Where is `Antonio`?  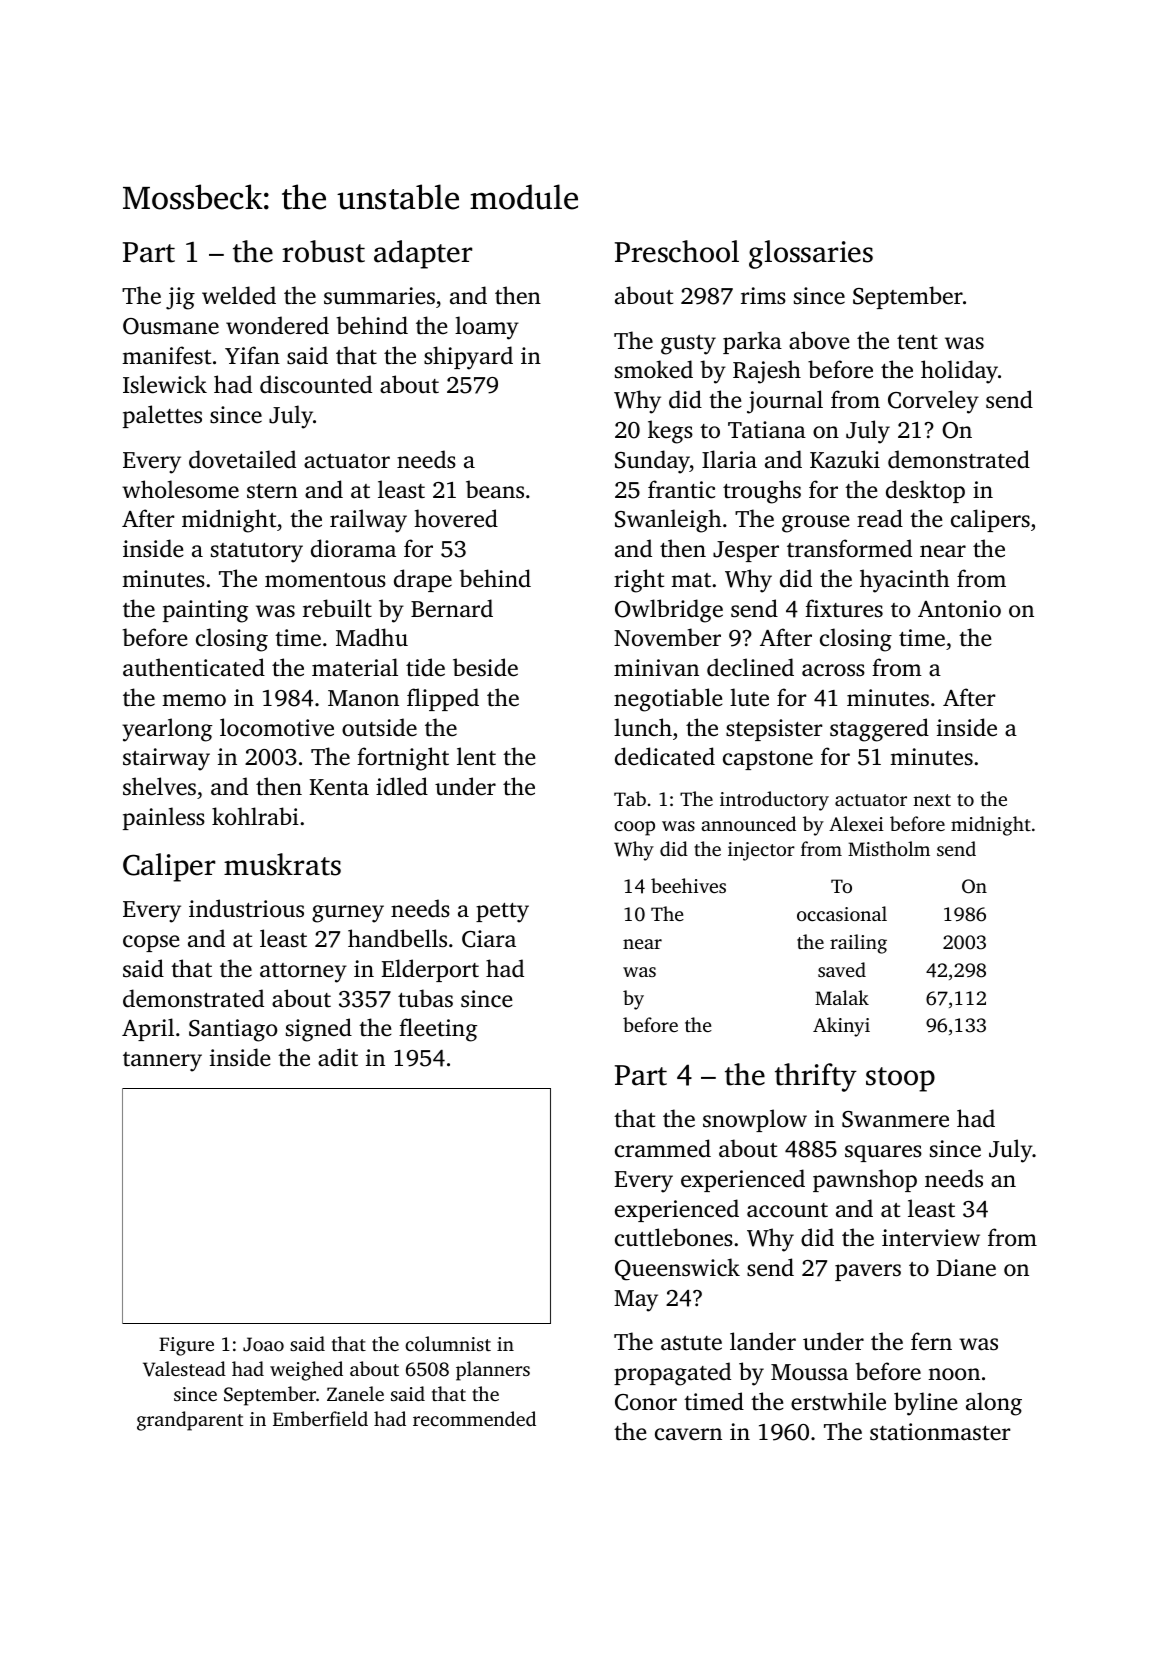 Antonio is located at coordinates (959, 609).
